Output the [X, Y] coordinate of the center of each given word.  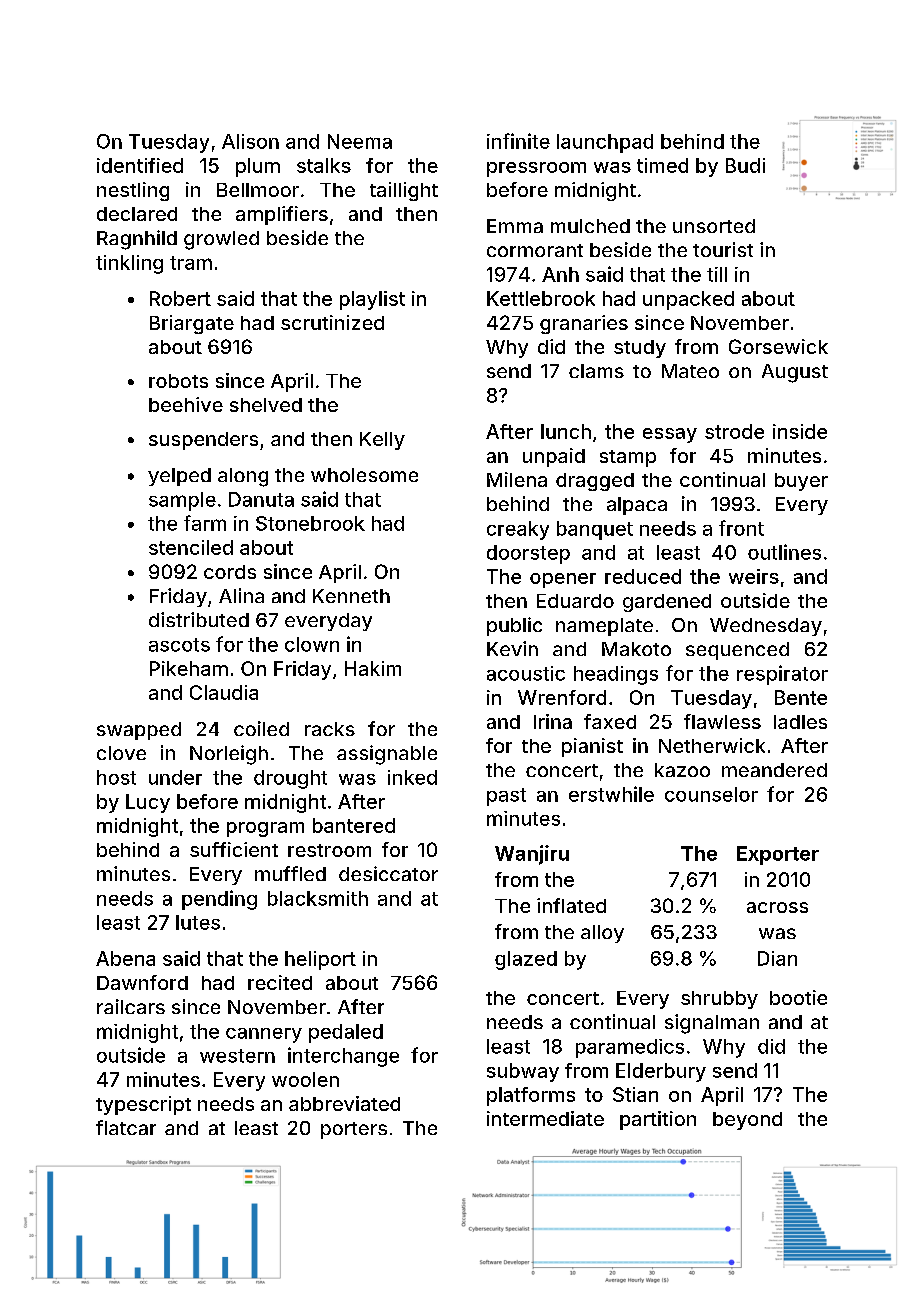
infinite [518, 141]
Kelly [382, 441]
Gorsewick [778, 346]
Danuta [261, 499]
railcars [131, 1006]
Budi [745, 165]
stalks [324, 165]
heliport [320, 960]
